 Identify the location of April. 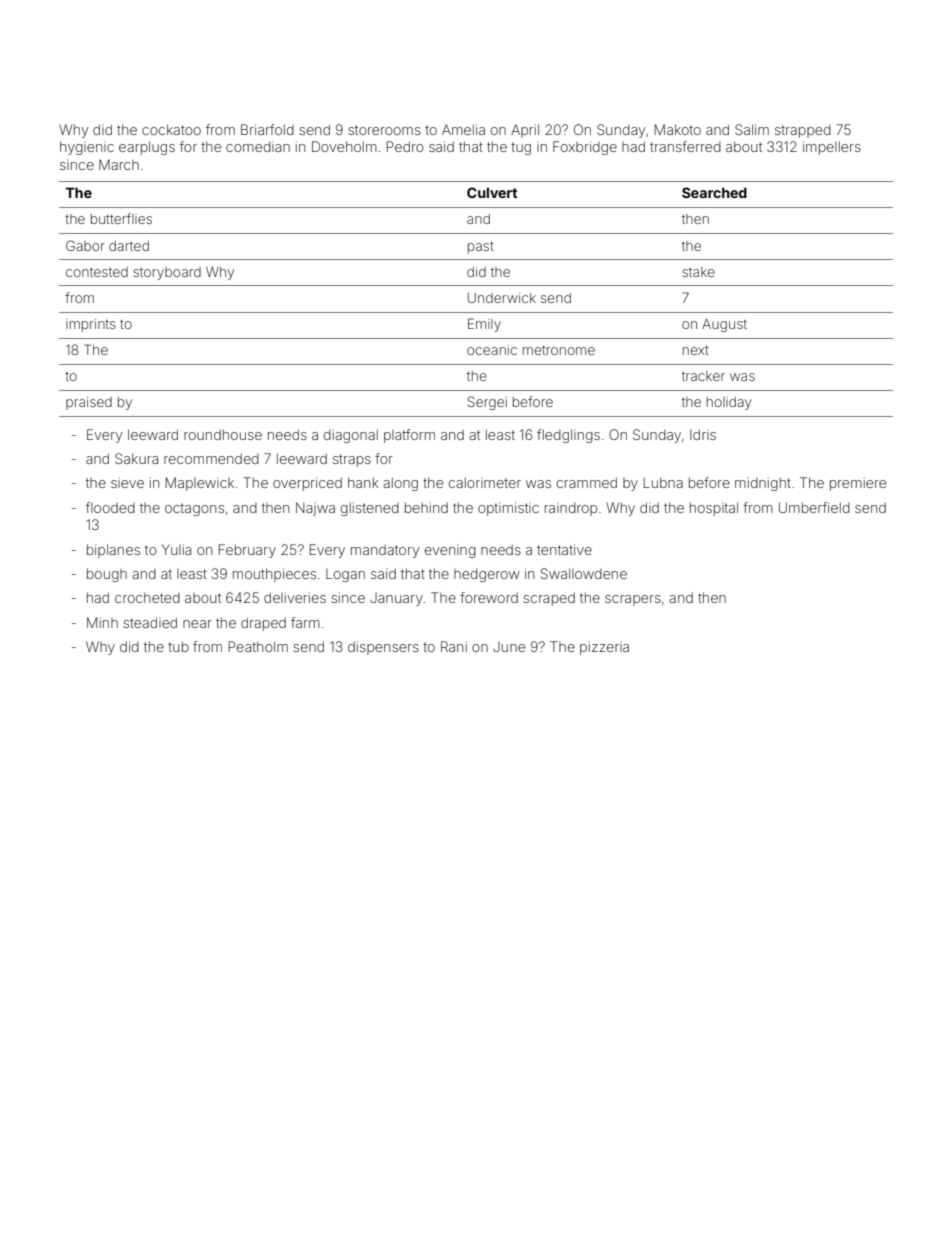
(525, 131).
